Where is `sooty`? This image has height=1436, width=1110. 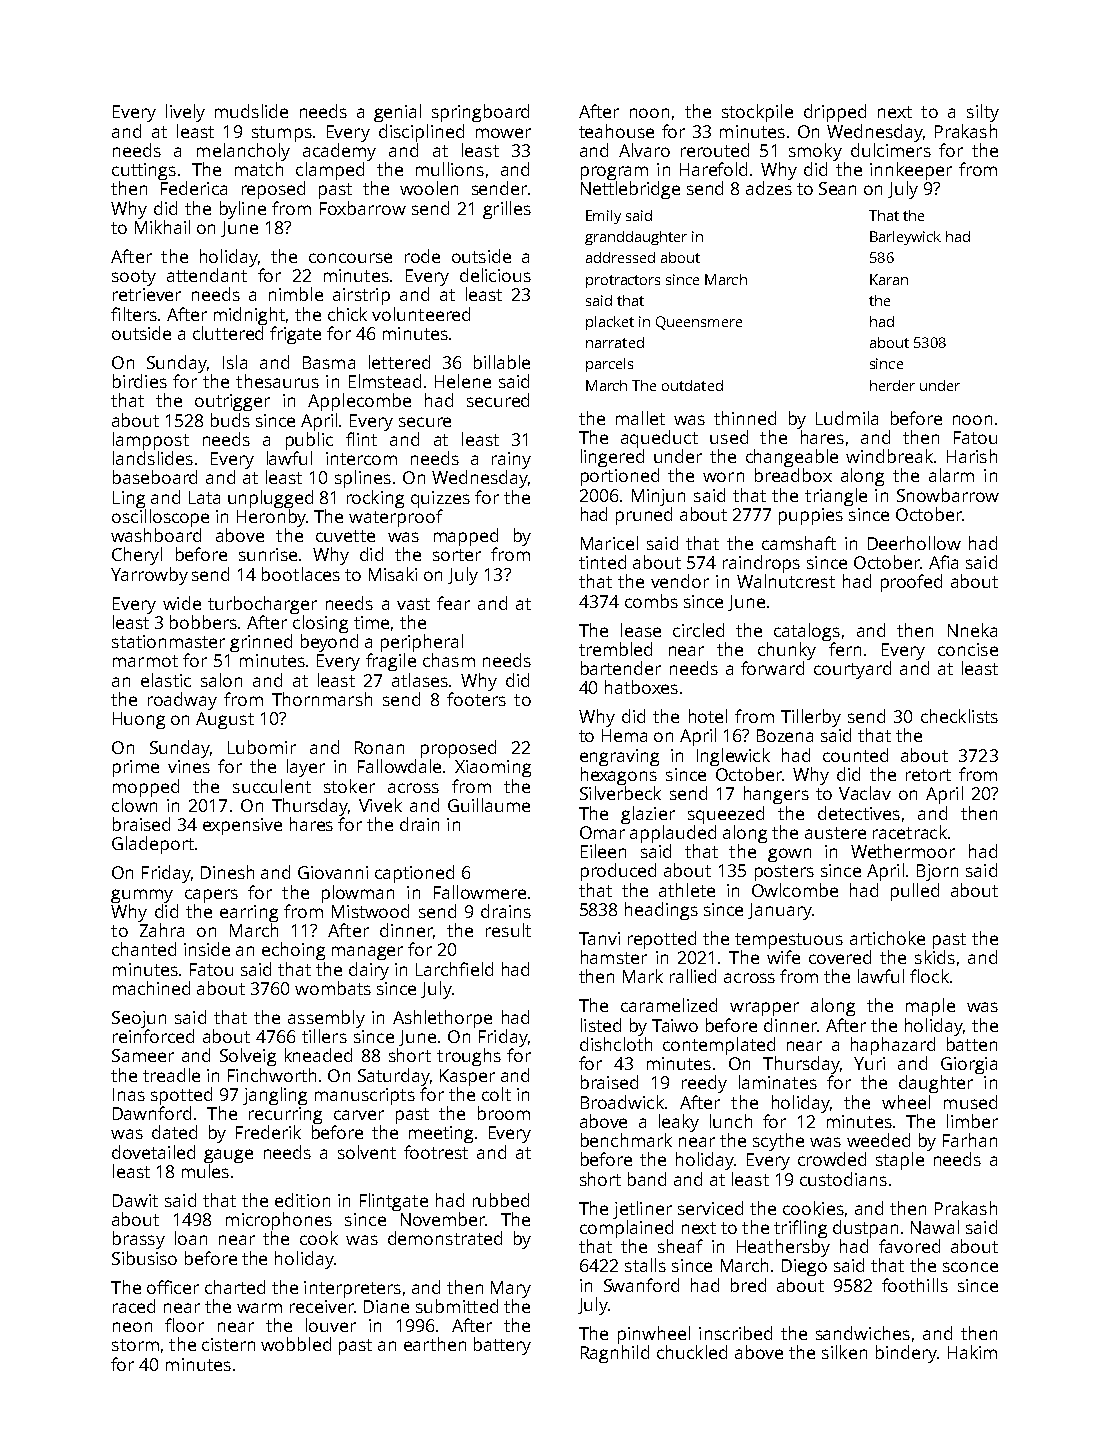 sooty is located at coordinates (134, 278).
